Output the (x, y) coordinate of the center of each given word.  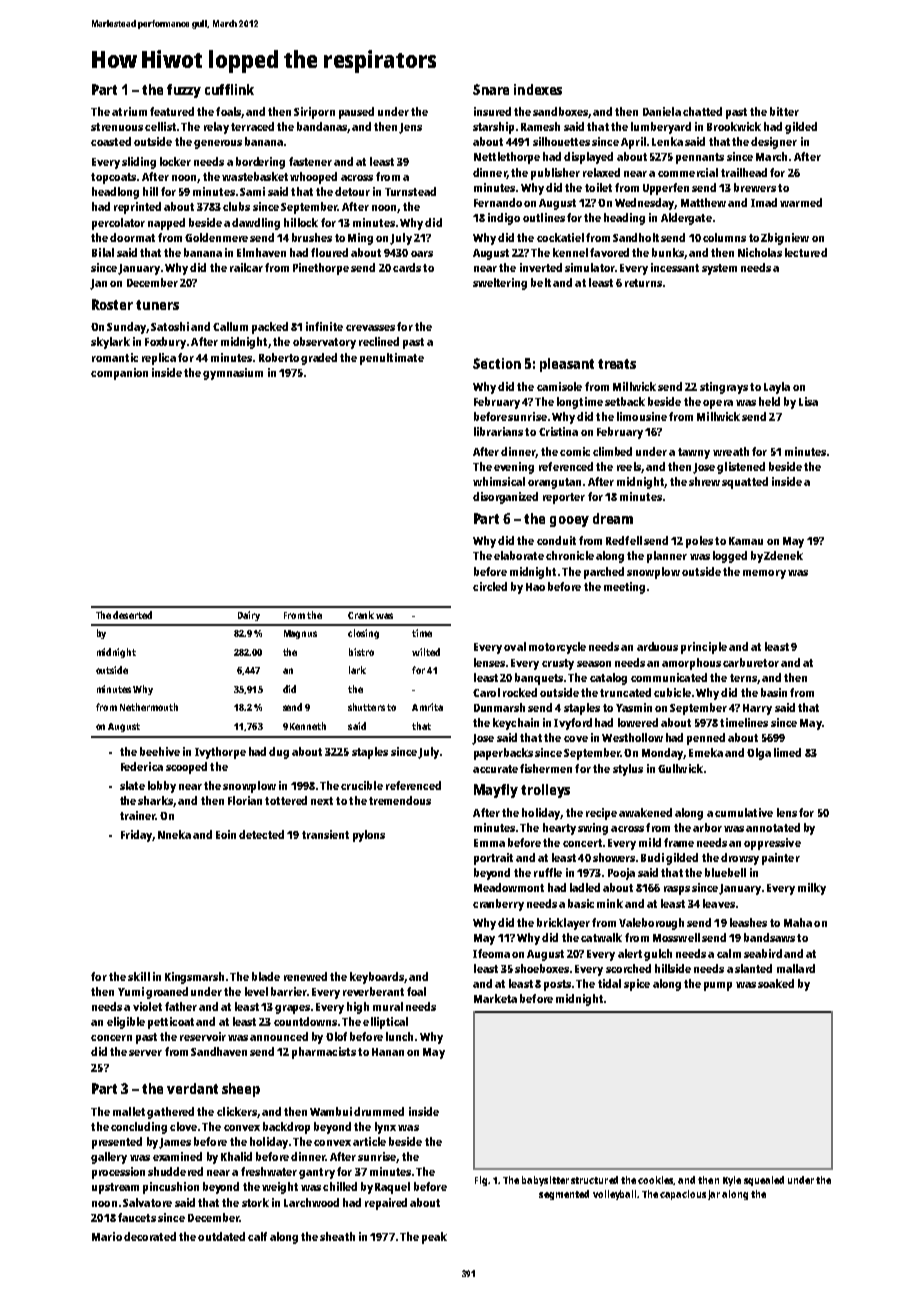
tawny (694, 453)
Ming (360, 239)
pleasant (567, 365)
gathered (170, 1113)
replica (159, 359)
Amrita (427, 707)
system (719, 269)
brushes (312, 237)
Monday (662, 754)
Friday (136, 836)
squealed (764, 1181)
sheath (337, 1236)
